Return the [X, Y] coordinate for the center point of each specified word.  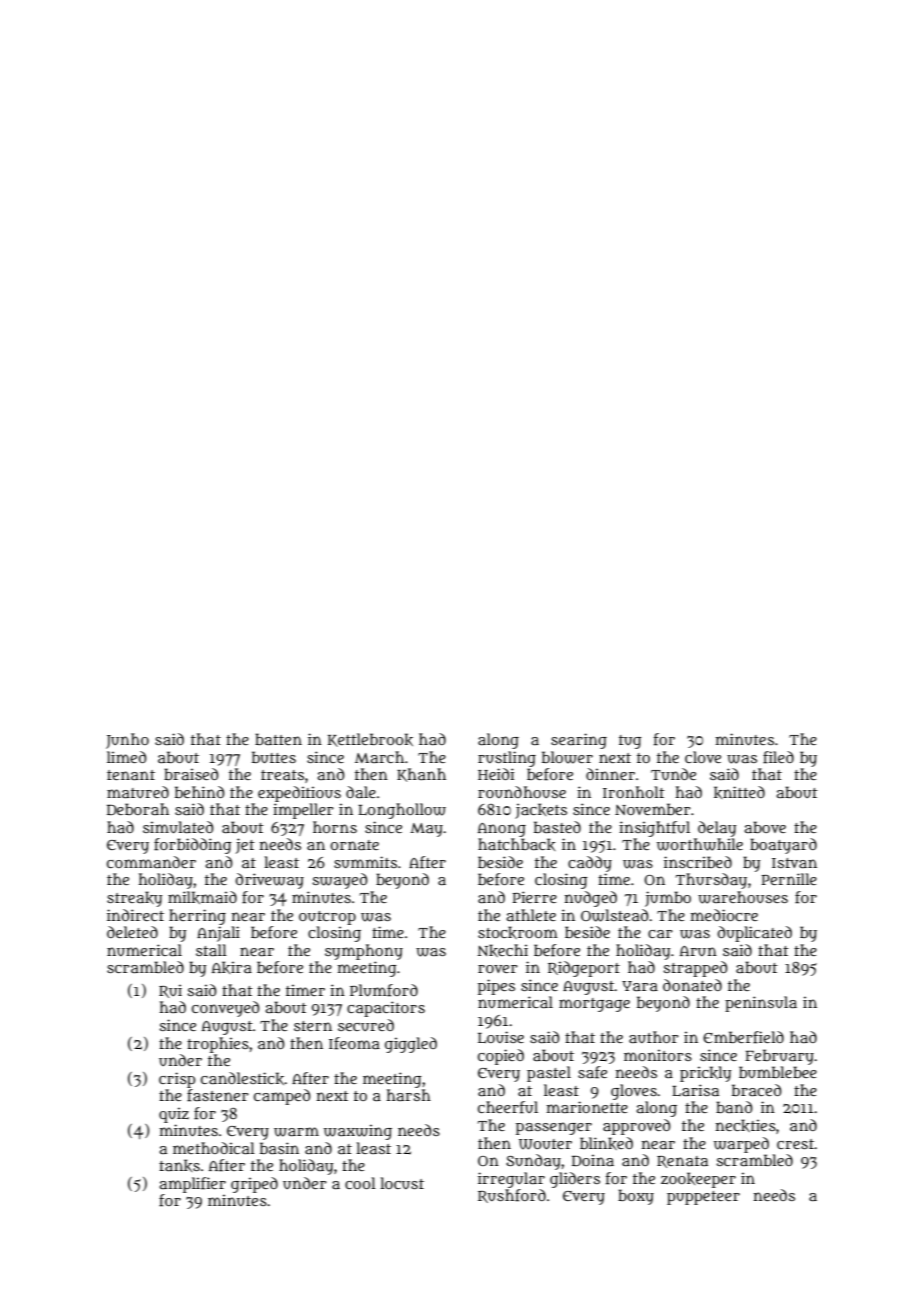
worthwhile [700, 844]
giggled [411, 1045]
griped [254, 1185]
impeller [303, 811]
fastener [218, 1095]
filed [778, 757]
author [654, 1037]
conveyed [226, 1009]
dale [361, 792]
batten [278, 739]
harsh [409, 1095]
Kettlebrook [370, 740]
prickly [705, 1074]
